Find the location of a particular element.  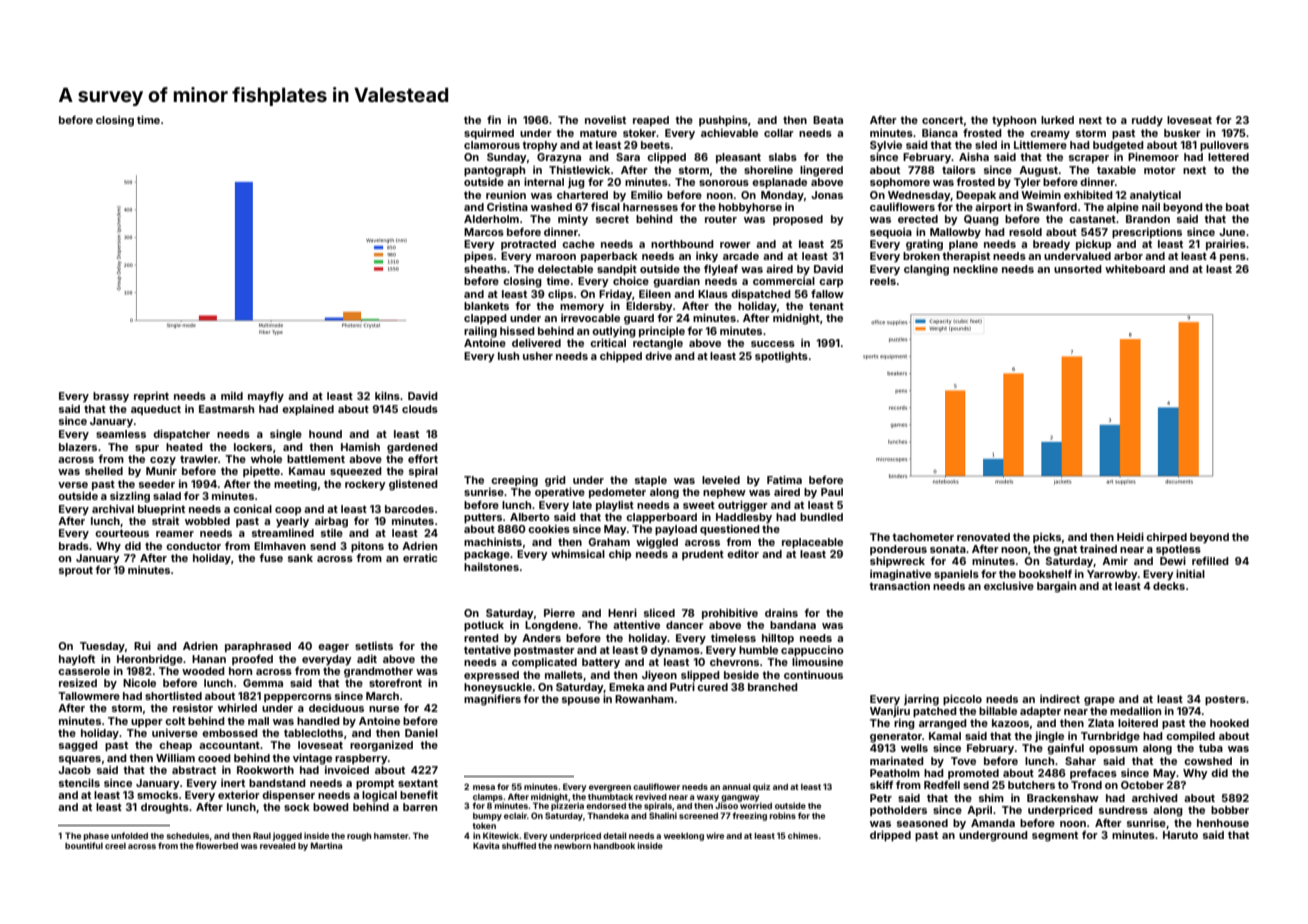

reaped is located at coordinates (651, 121).
